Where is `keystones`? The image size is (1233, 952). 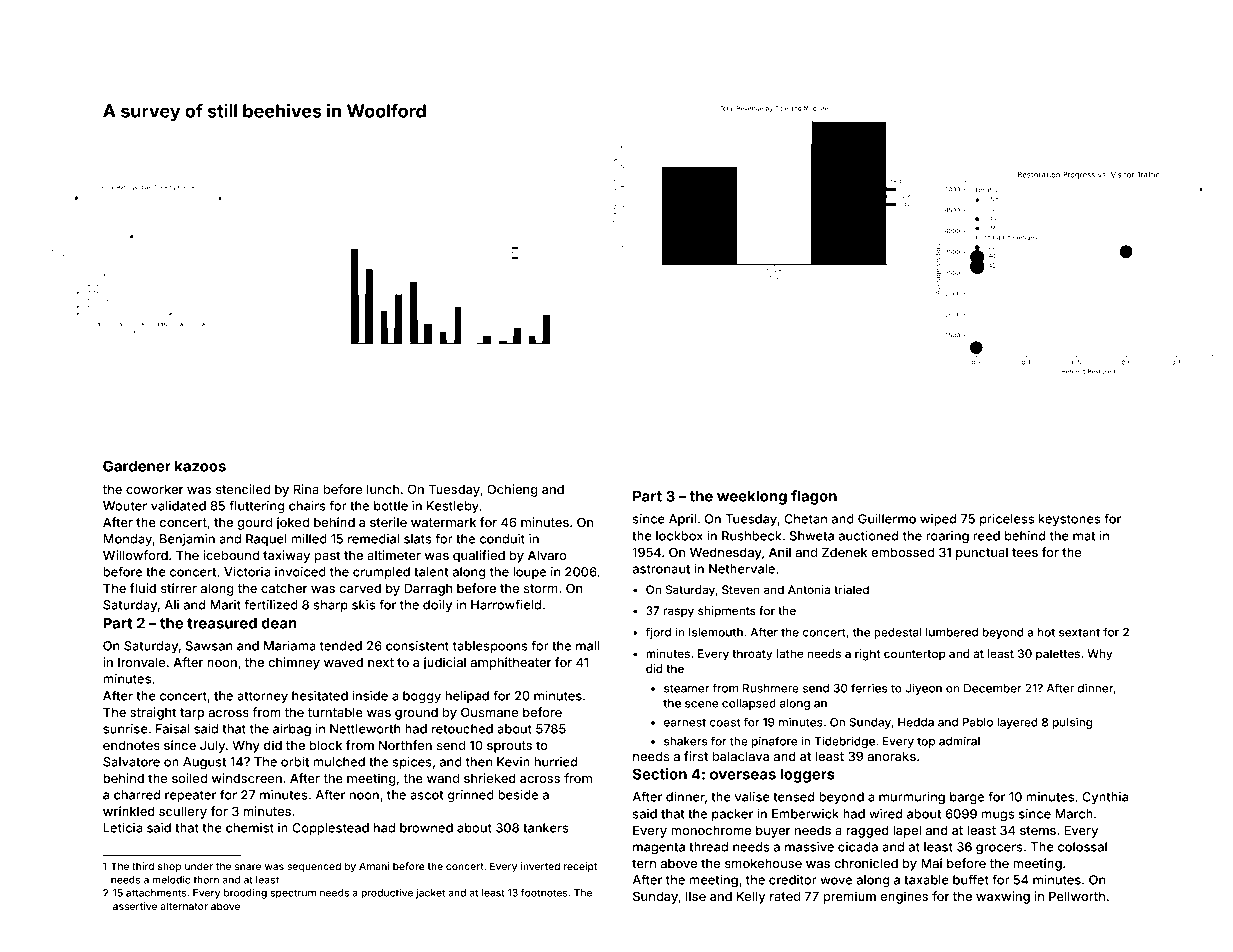
keystones is located at coordinates (1069, 520).
